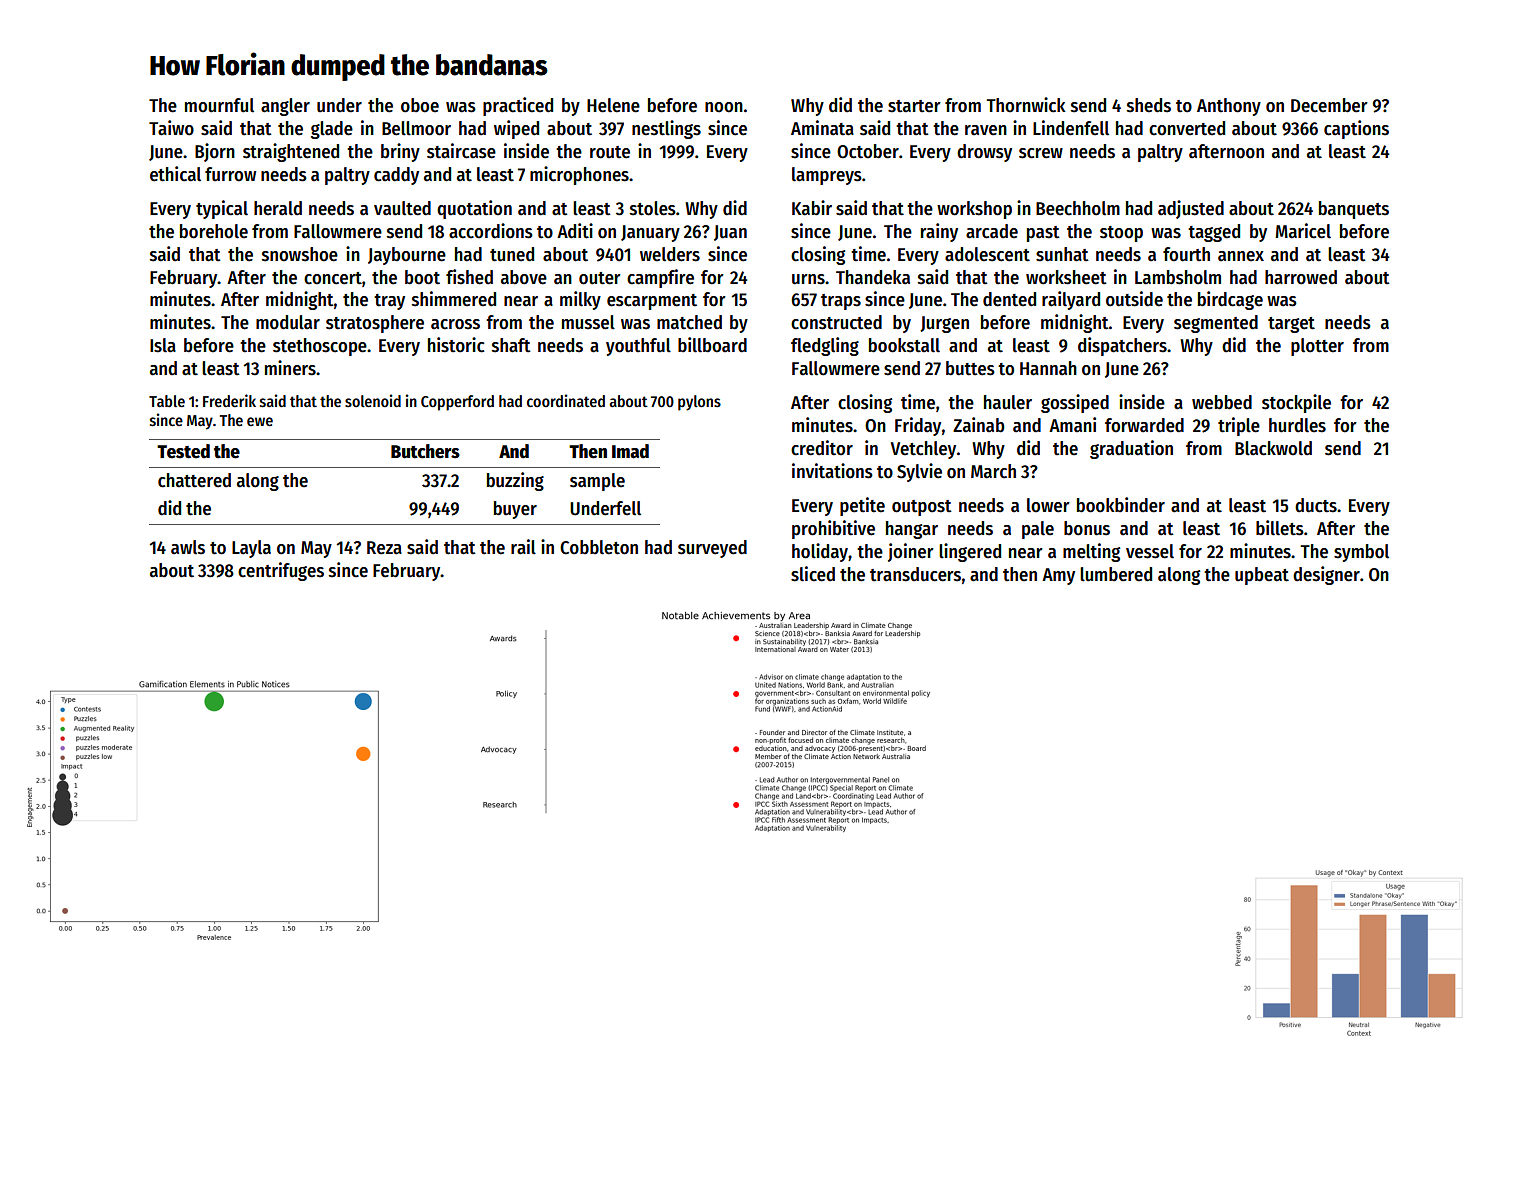 This page has width=1539, height=1189. Describe the element at coordinates (1008, 402) in the page. I see `hauler` at that location.
